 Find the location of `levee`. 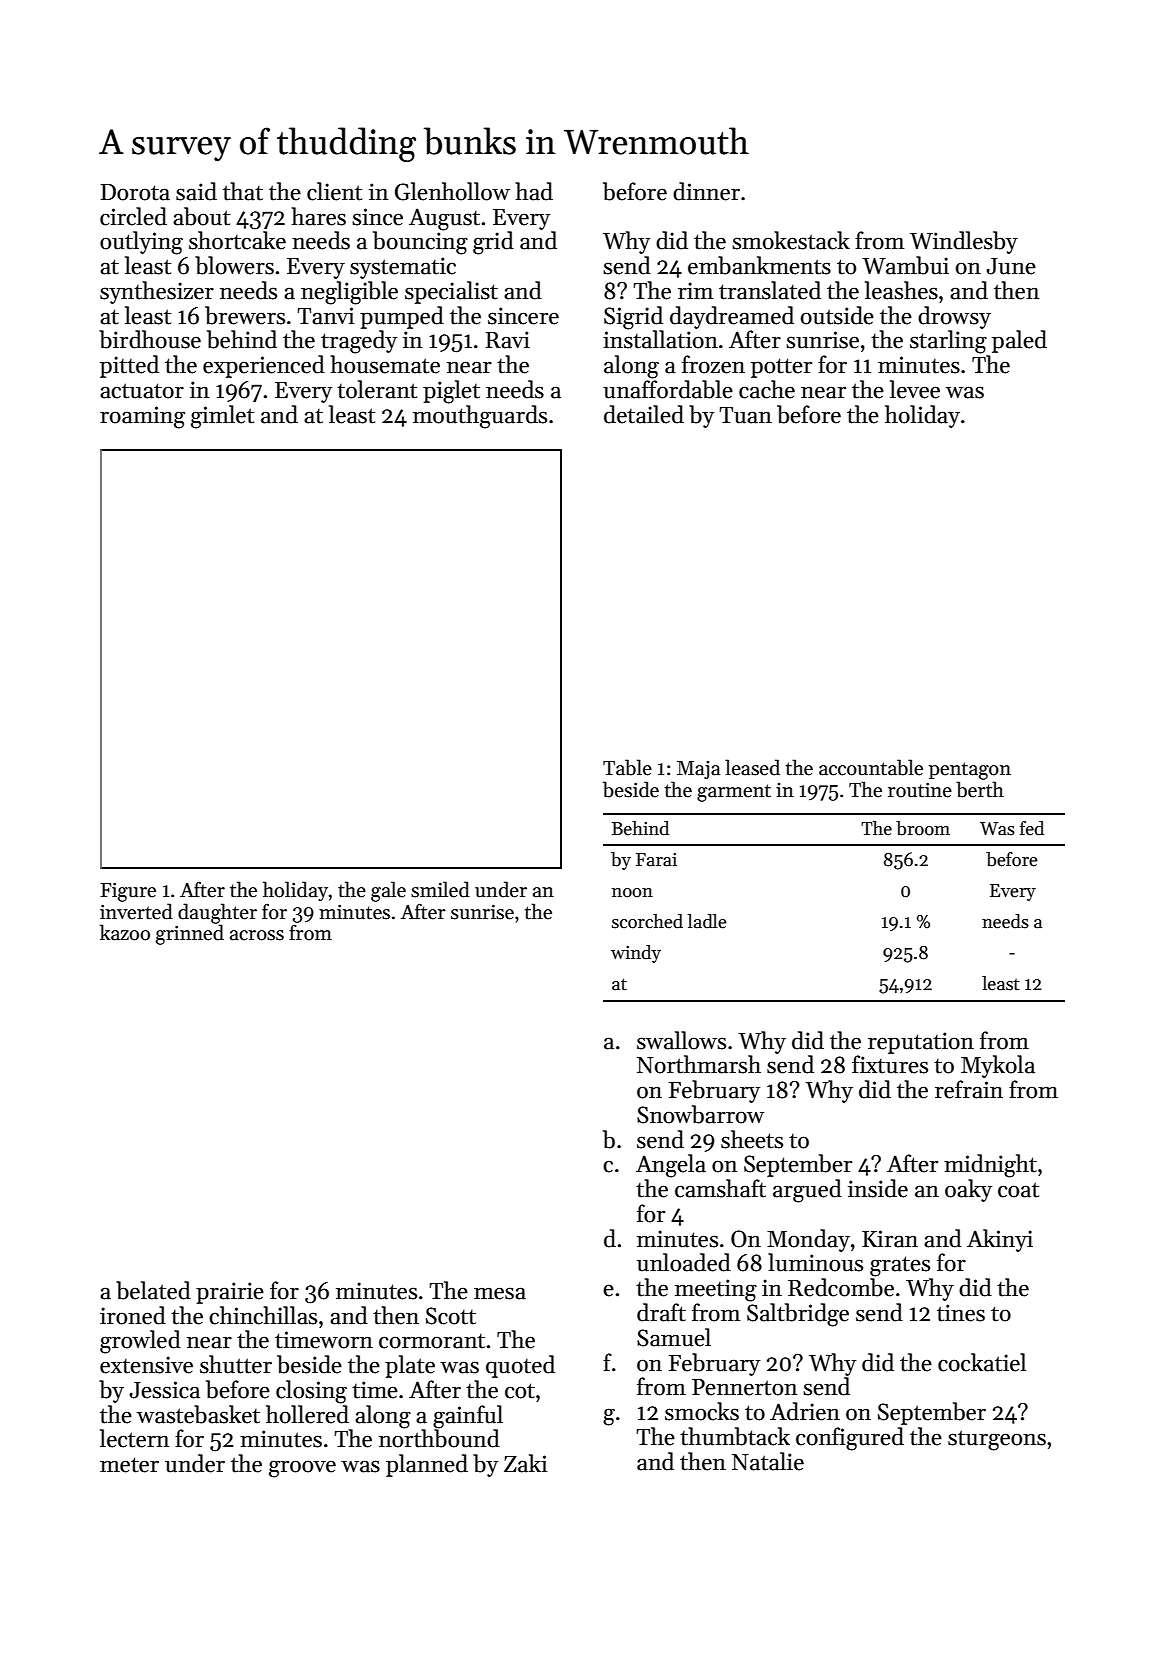

levee is located at coordinates (915, 389).
